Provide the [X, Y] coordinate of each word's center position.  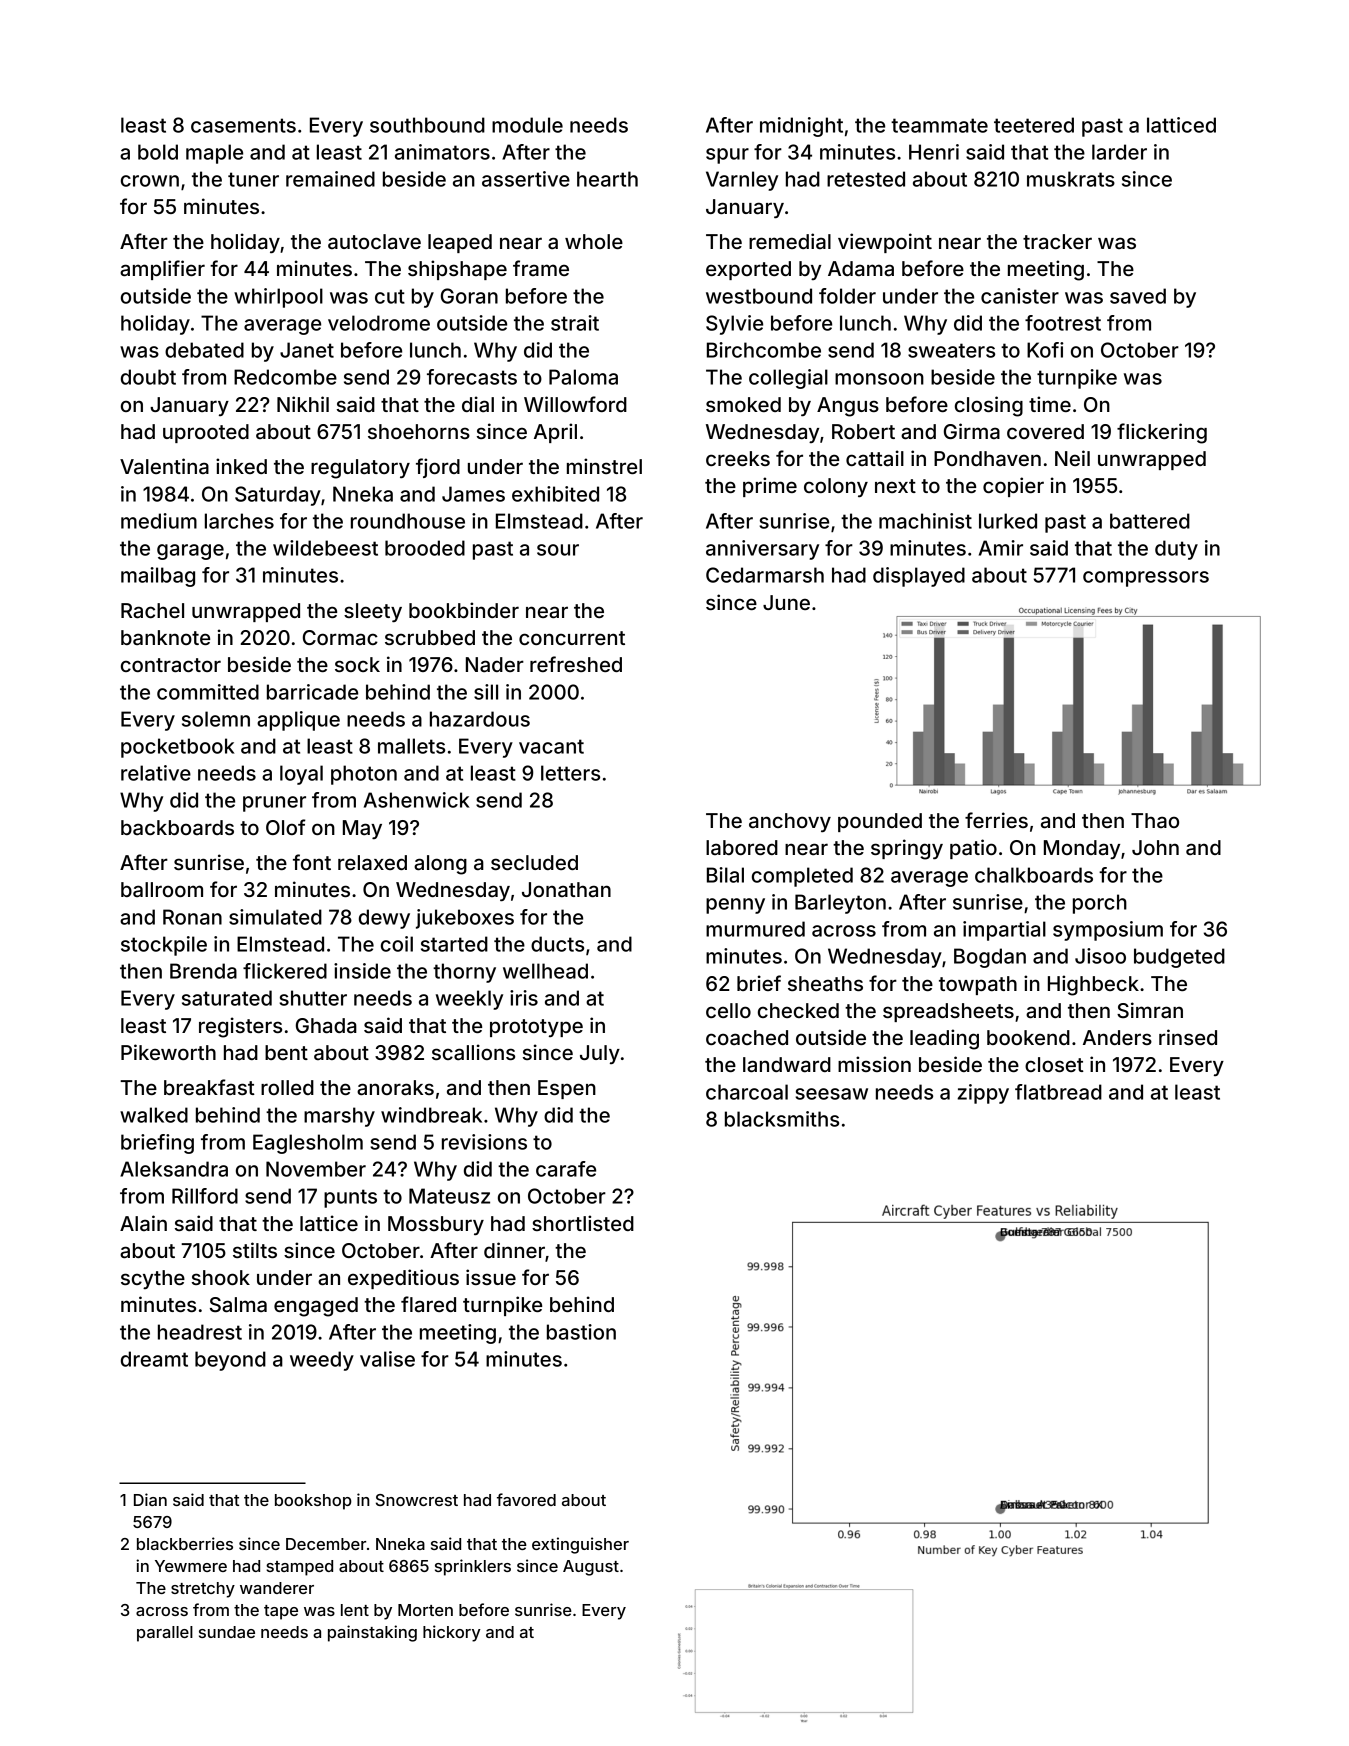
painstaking [372, 1633]
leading [944, 1039]
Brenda [203, 971]
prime [770, 487]
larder [1119, 152]
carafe [566, 1169]
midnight [801, 127]
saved [1138, 296]
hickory [452, 1633]
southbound [427, 125]
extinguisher [580, 1545]
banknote [165, 637]
